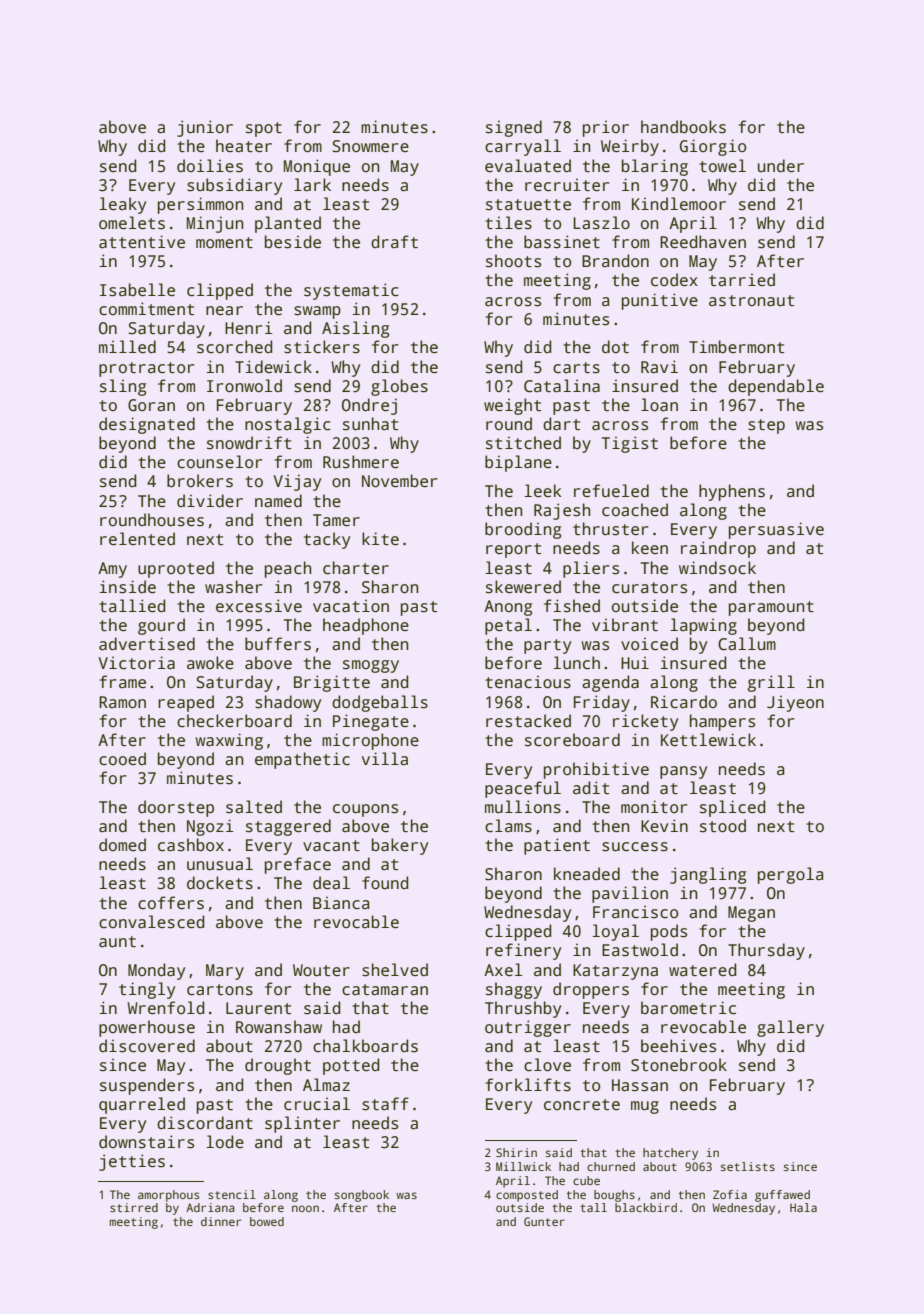  I want to click on bowed, so click(267, 1221).
